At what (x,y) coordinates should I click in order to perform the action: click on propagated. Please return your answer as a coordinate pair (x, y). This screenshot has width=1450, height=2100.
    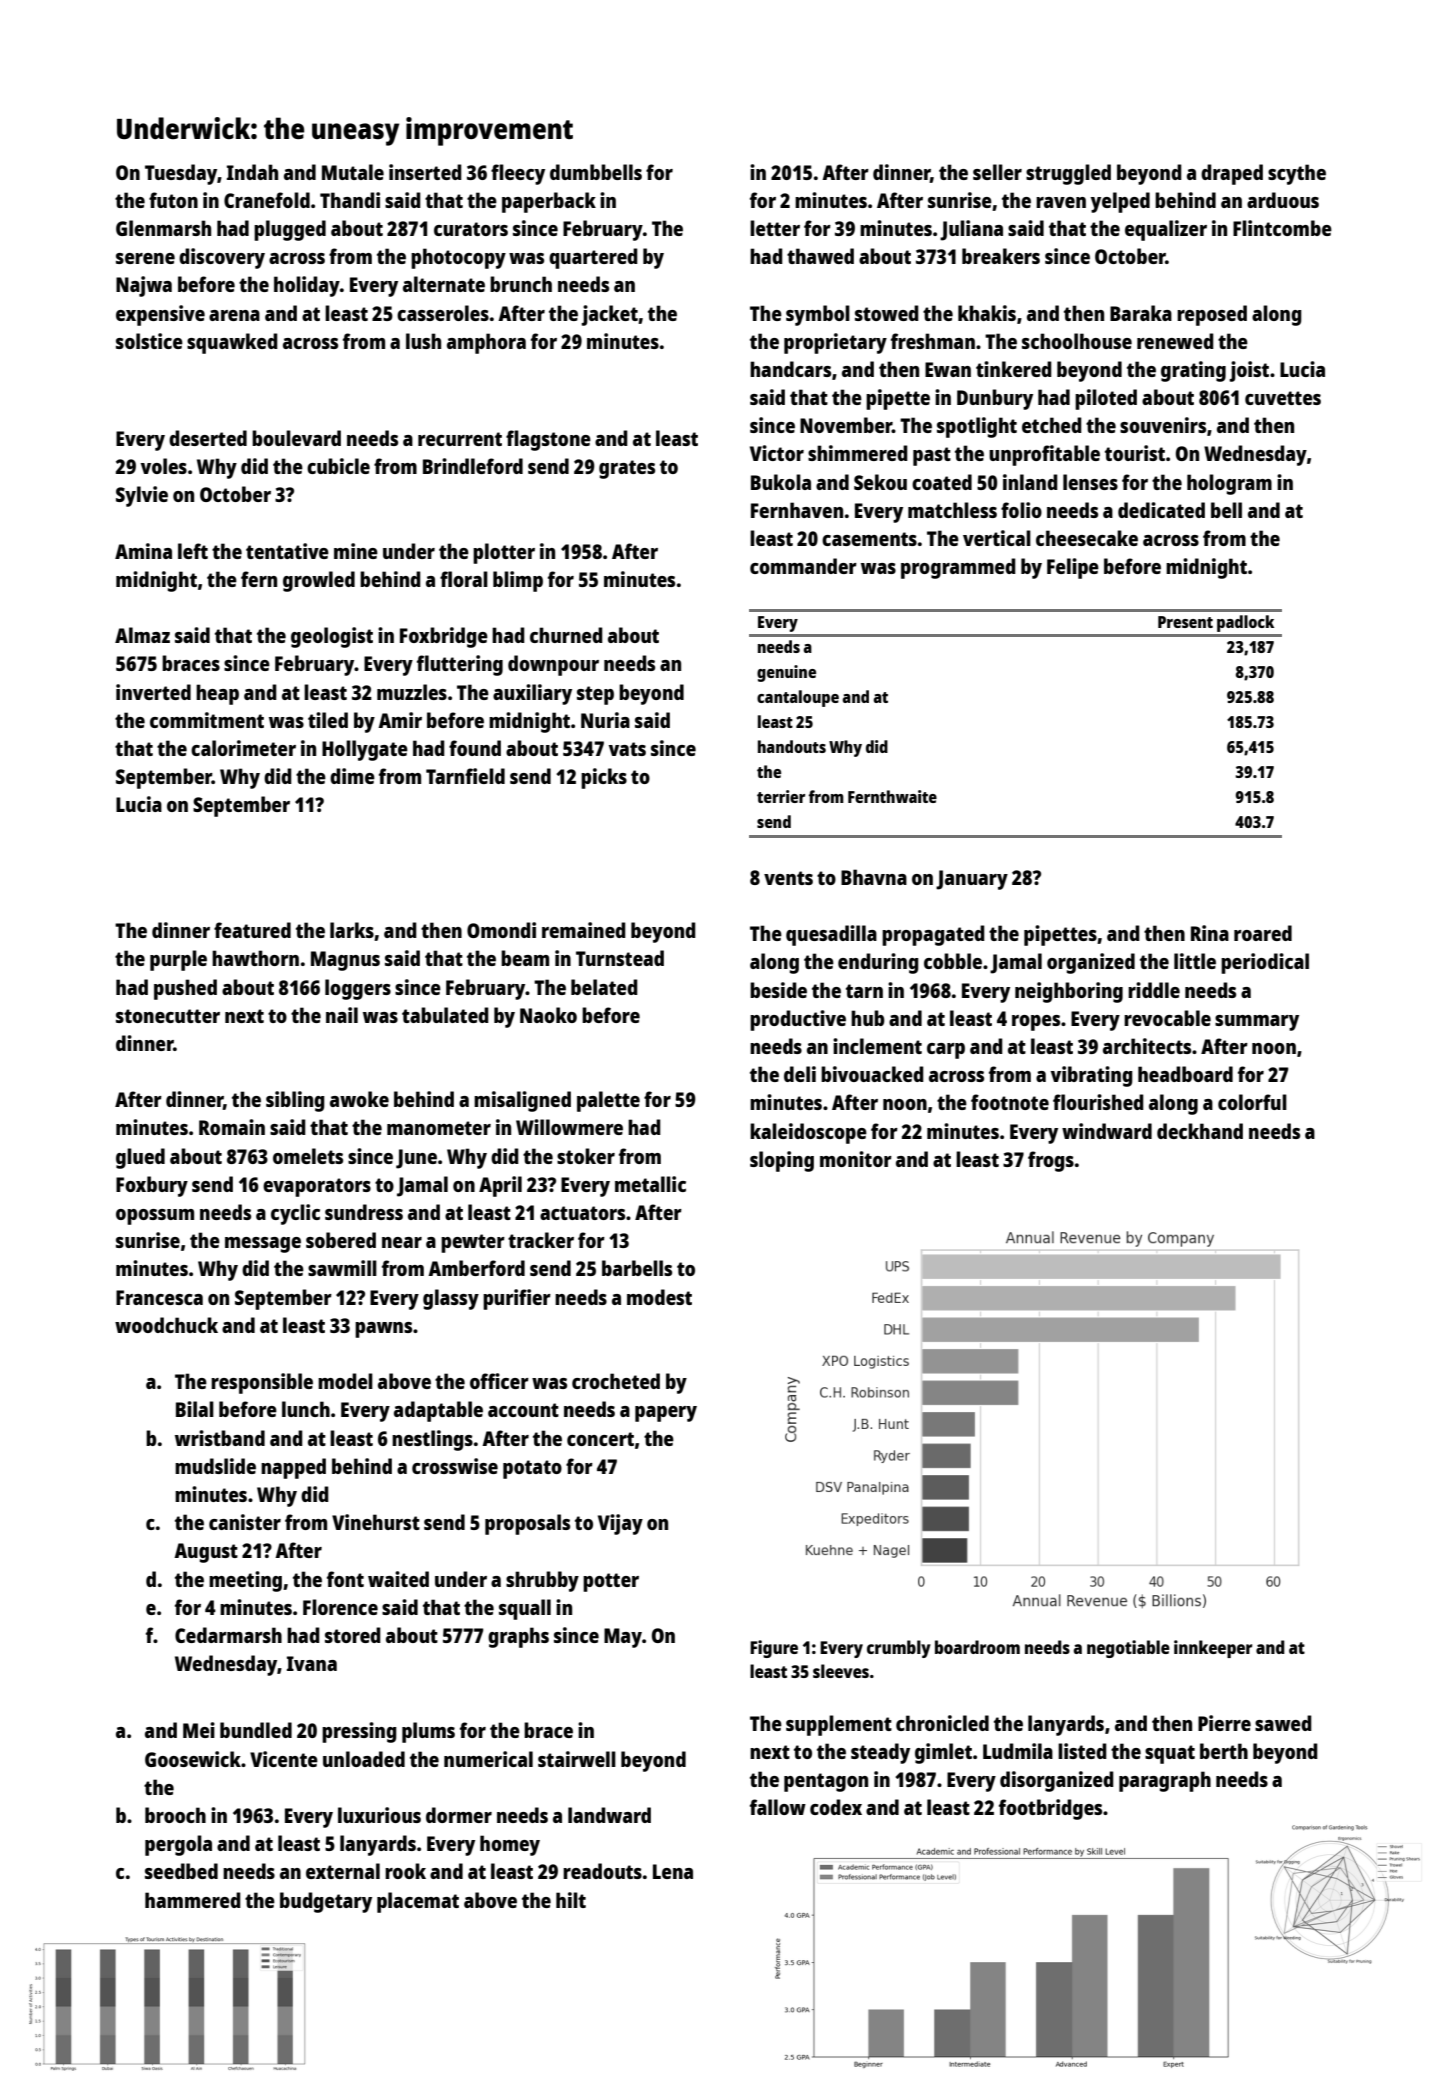
    Looking at the image, I should click on (933, 935).
